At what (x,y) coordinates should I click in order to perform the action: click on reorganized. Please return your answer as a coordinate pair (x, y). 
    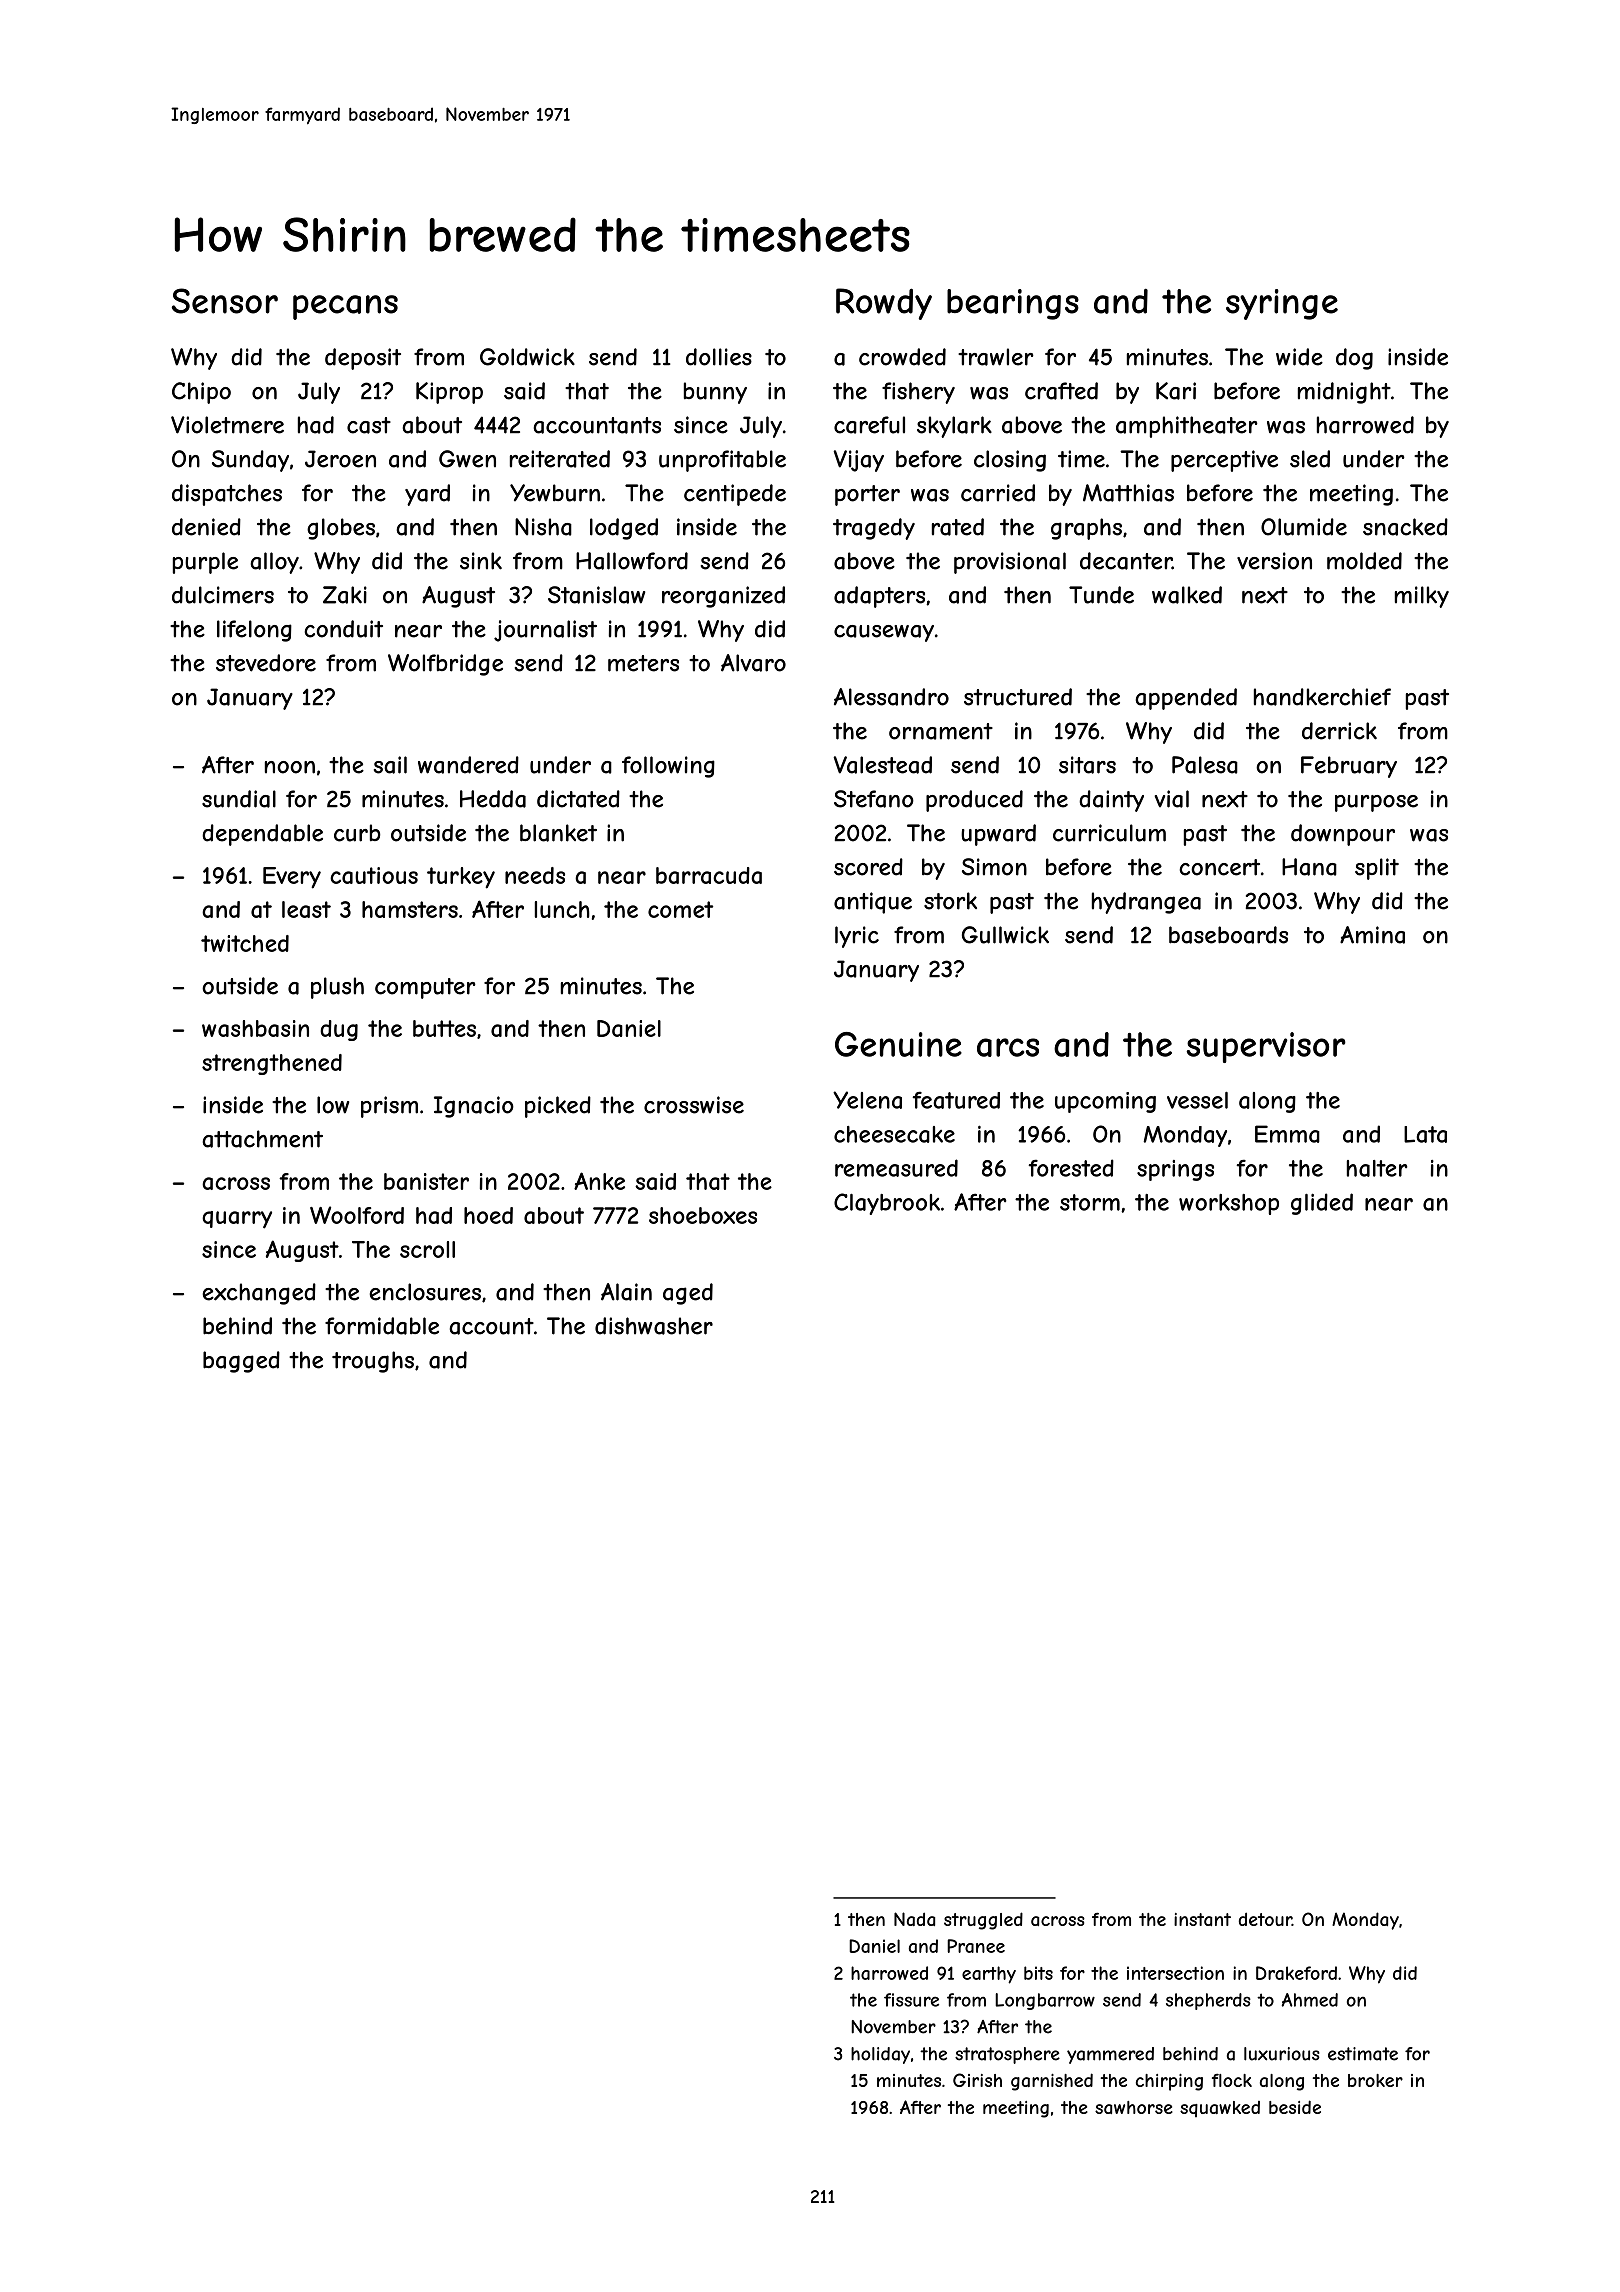
    Looking at the image, I should click on (723, 597).
